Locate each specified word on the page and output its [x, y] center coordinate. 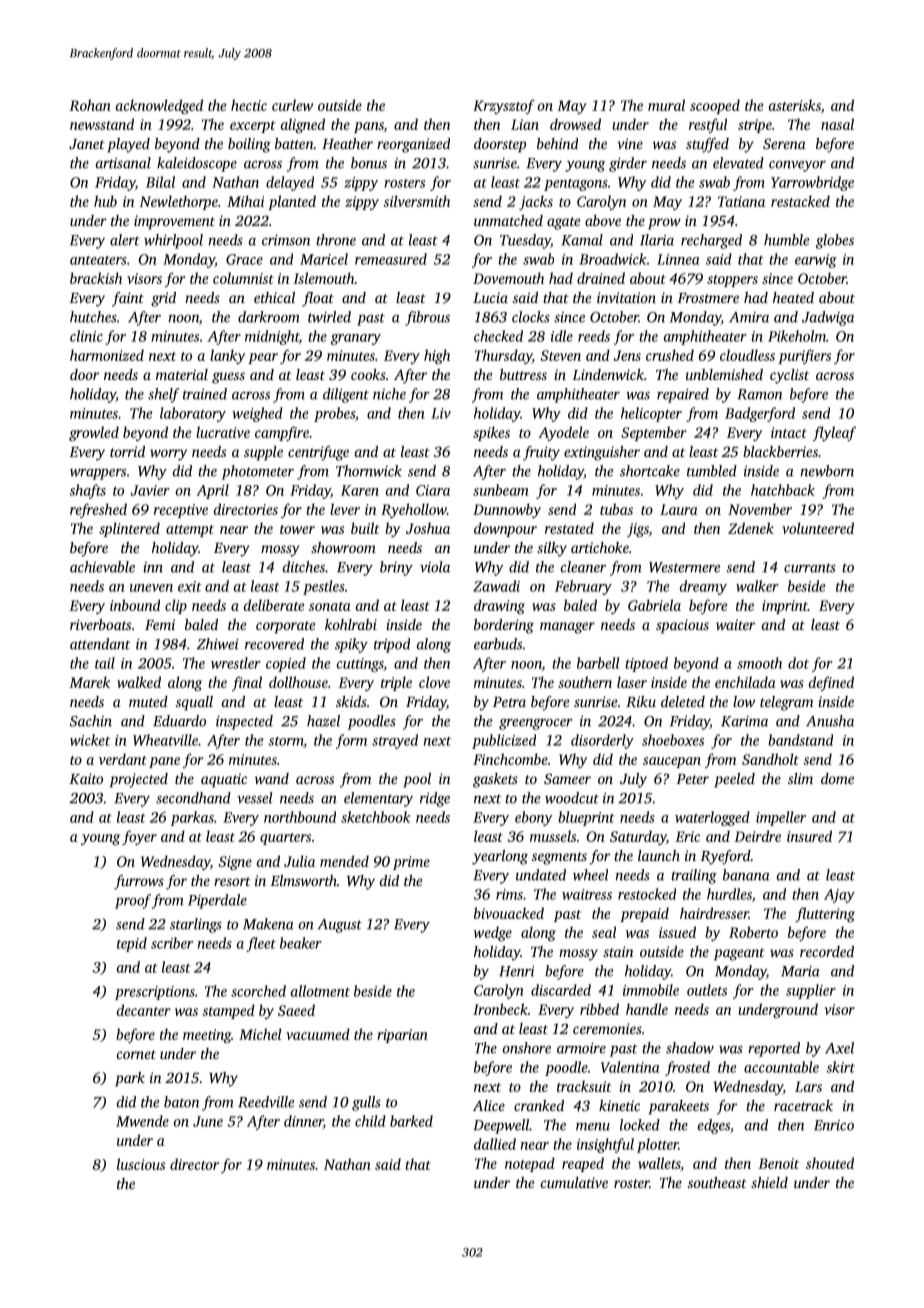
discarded [561, 990]
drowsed [575, 124]
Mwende [142, 1121]
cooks [368, 374]
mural [666, 105]
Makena [268, 924]
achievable [102, 567]
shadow [690, 1048]
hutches [93, 317]
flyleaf [834, 433]
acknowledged [159, 106]
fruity [541, 453]
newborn [827, 471]
